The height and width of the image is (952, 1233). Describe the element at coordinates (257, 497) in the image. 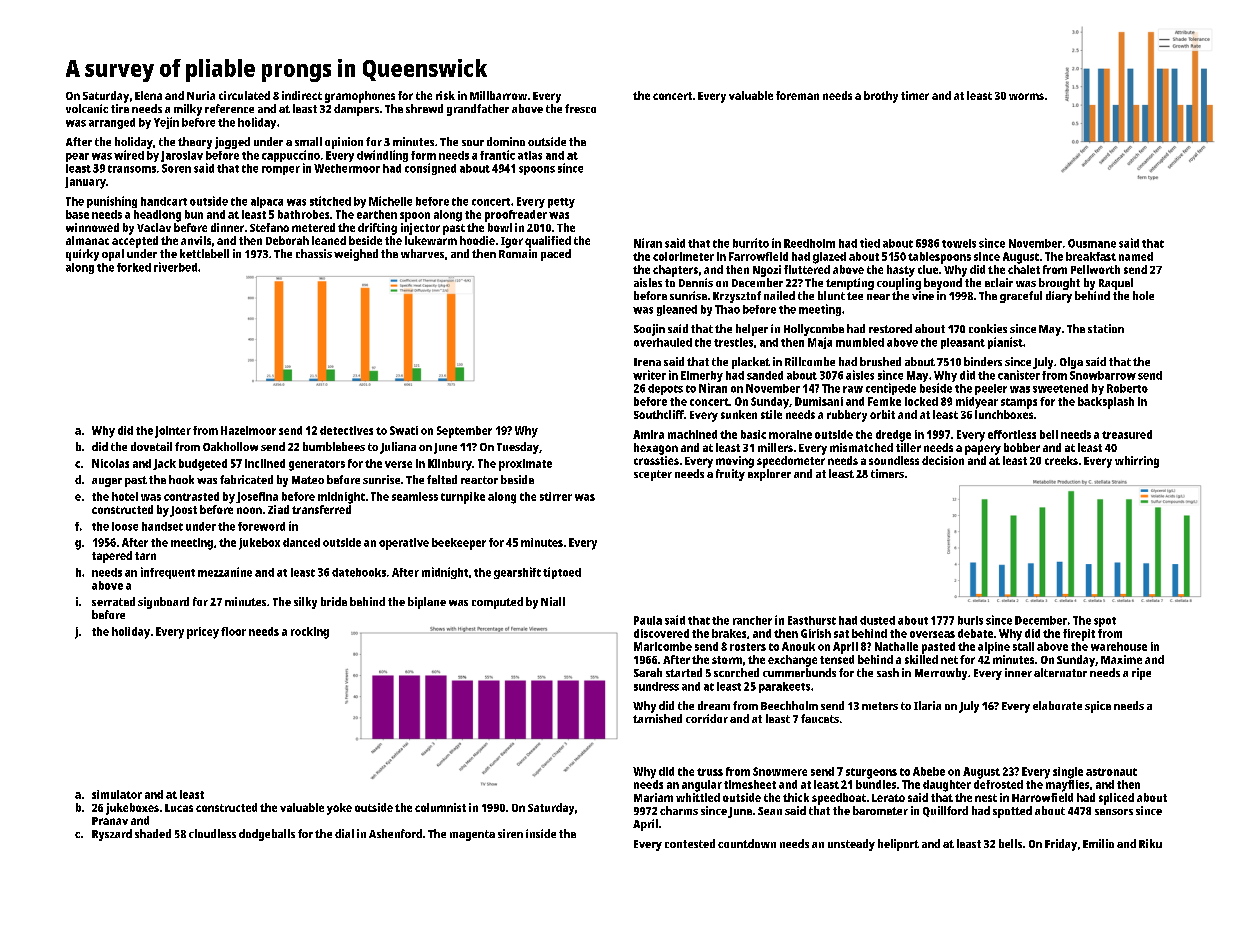

I see `Josefina` at that location.
